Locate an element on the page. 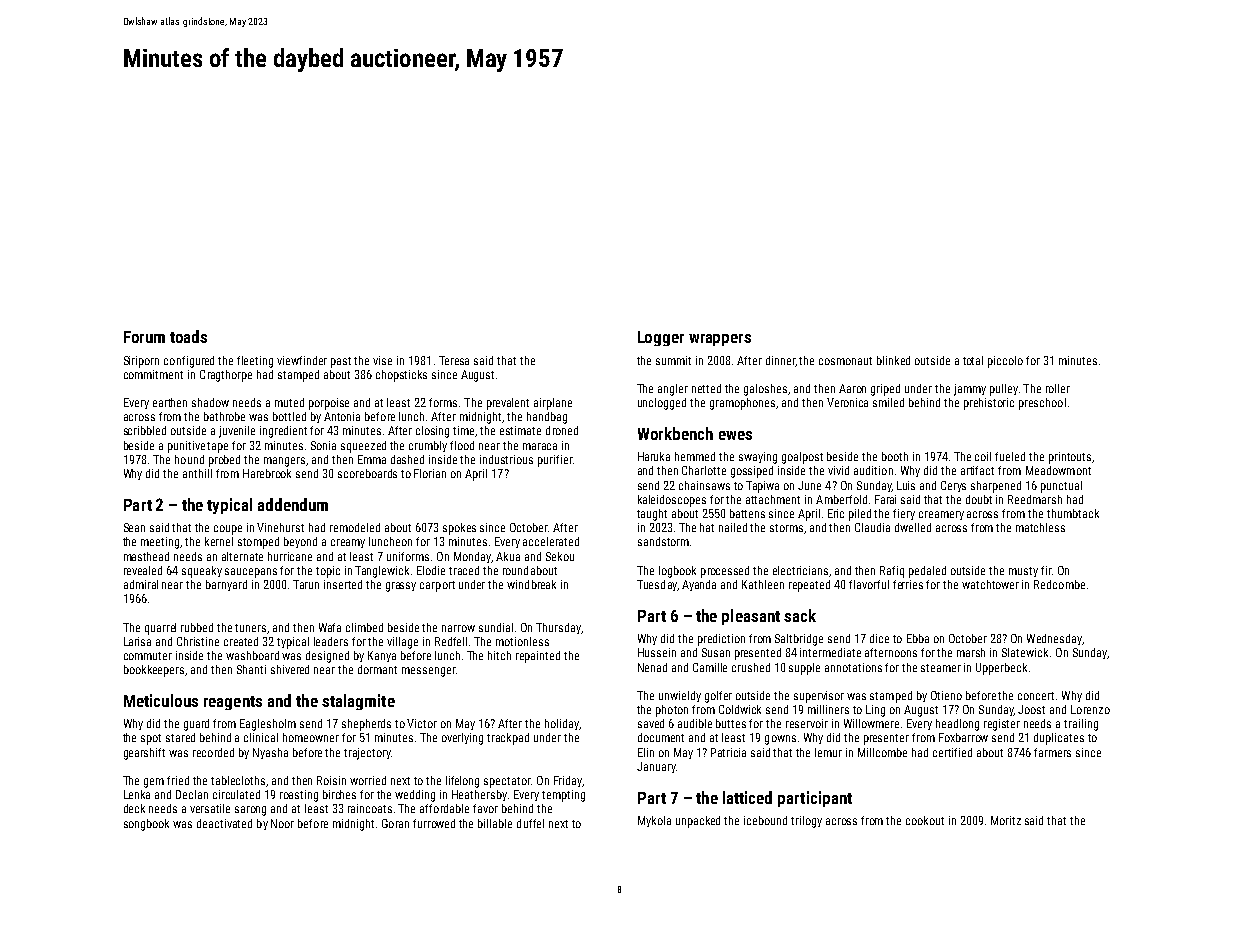  worried is located at coordinates (368, 780).
